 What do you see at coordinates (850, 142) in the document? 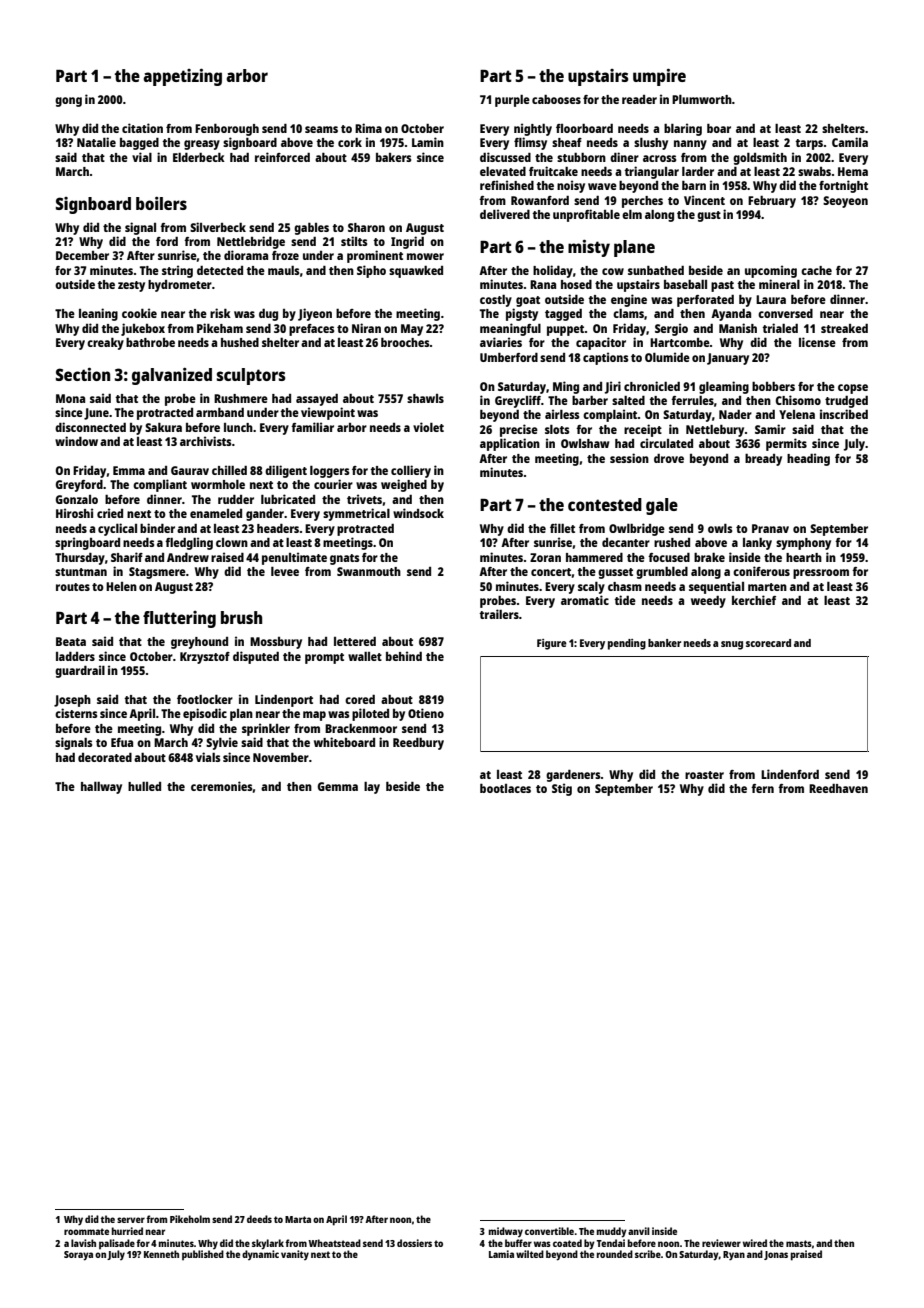
I see `Camila` at bounding box center [850, 142].
